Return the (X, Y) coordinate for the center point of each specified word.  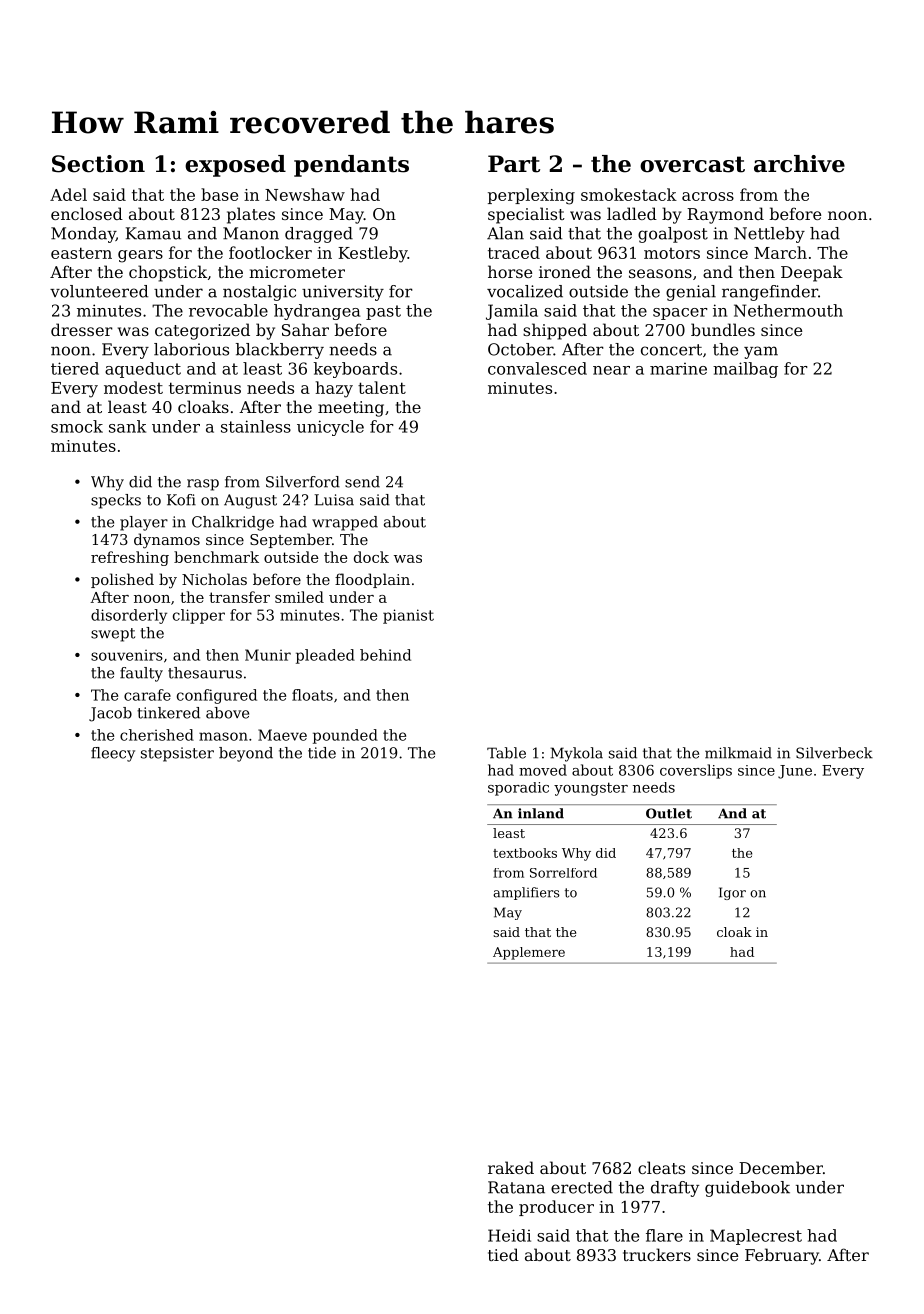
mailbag (745, 370)
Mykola (576, 754)
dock (371, 557)
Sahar (305, 329)
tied (503, 1254)
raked (511, 1167)
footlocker (270, 252)
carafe (147, 695)
